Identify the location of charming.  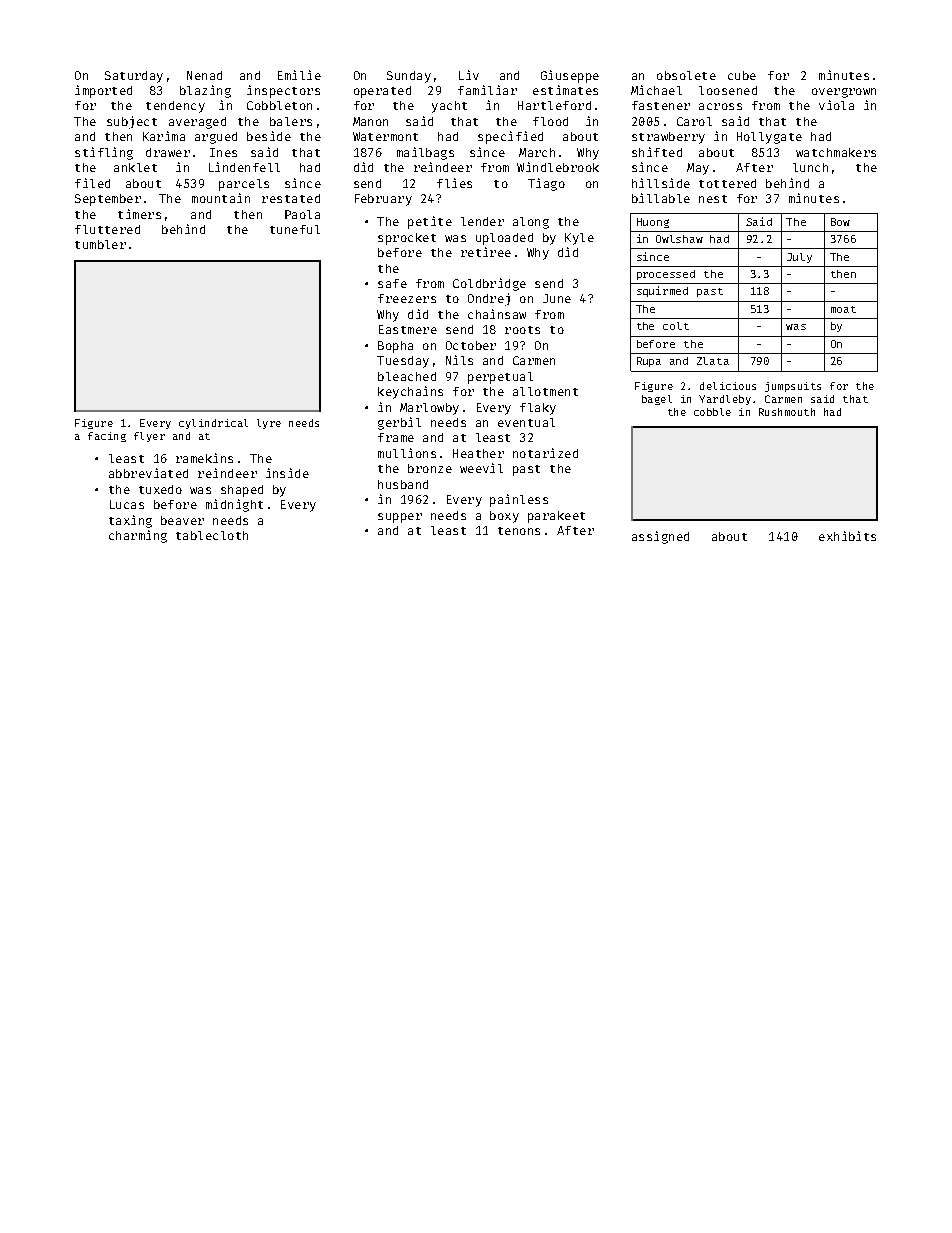
(138, 536).
